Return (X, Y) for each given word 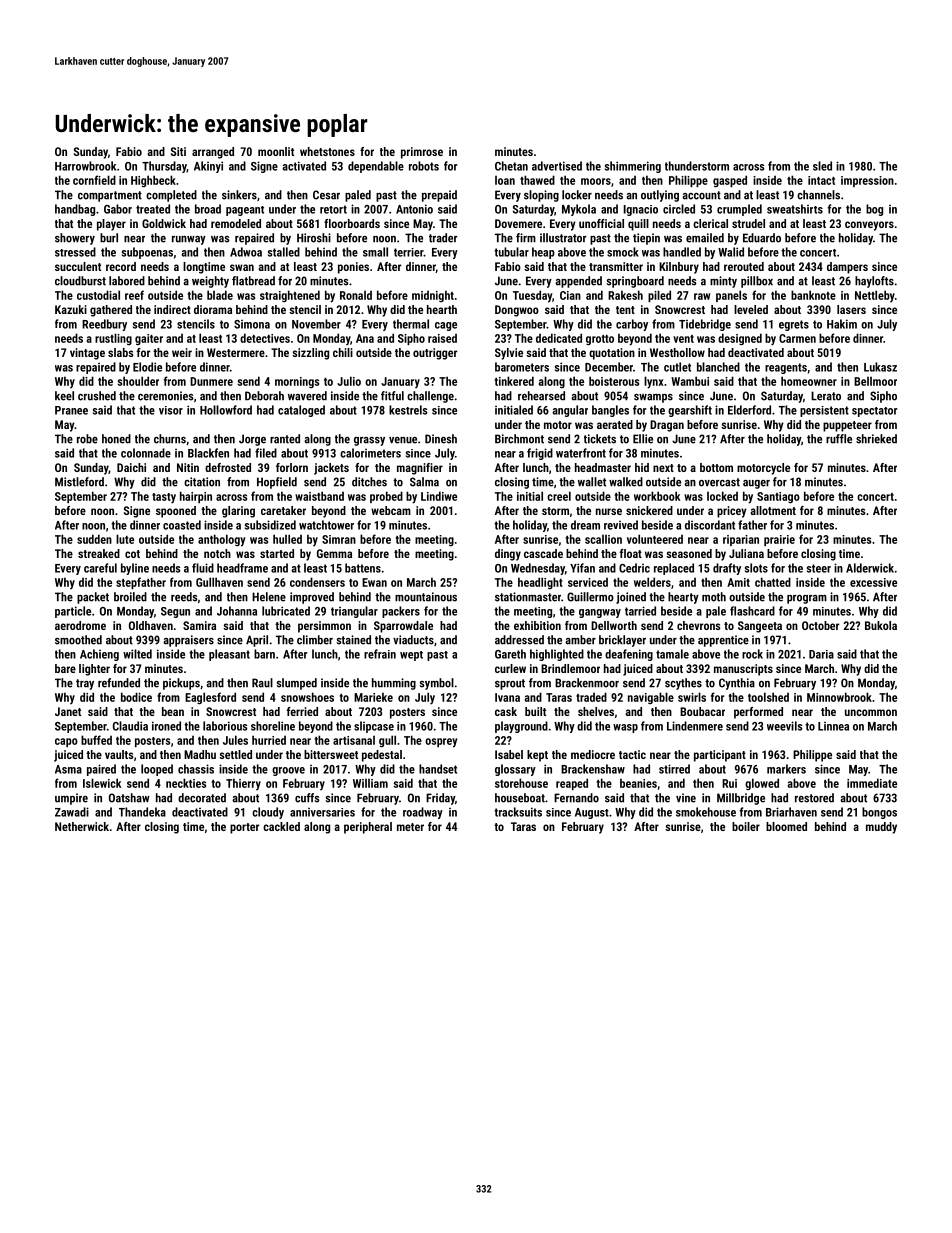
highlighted (557, 655)
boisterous (614, 381)
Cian (570, 295)
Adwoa (246, 252)
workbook (657, 496)
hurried (269, 740)
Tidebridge (705, 325)
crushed (97, 396)
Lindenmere (695, 726)
